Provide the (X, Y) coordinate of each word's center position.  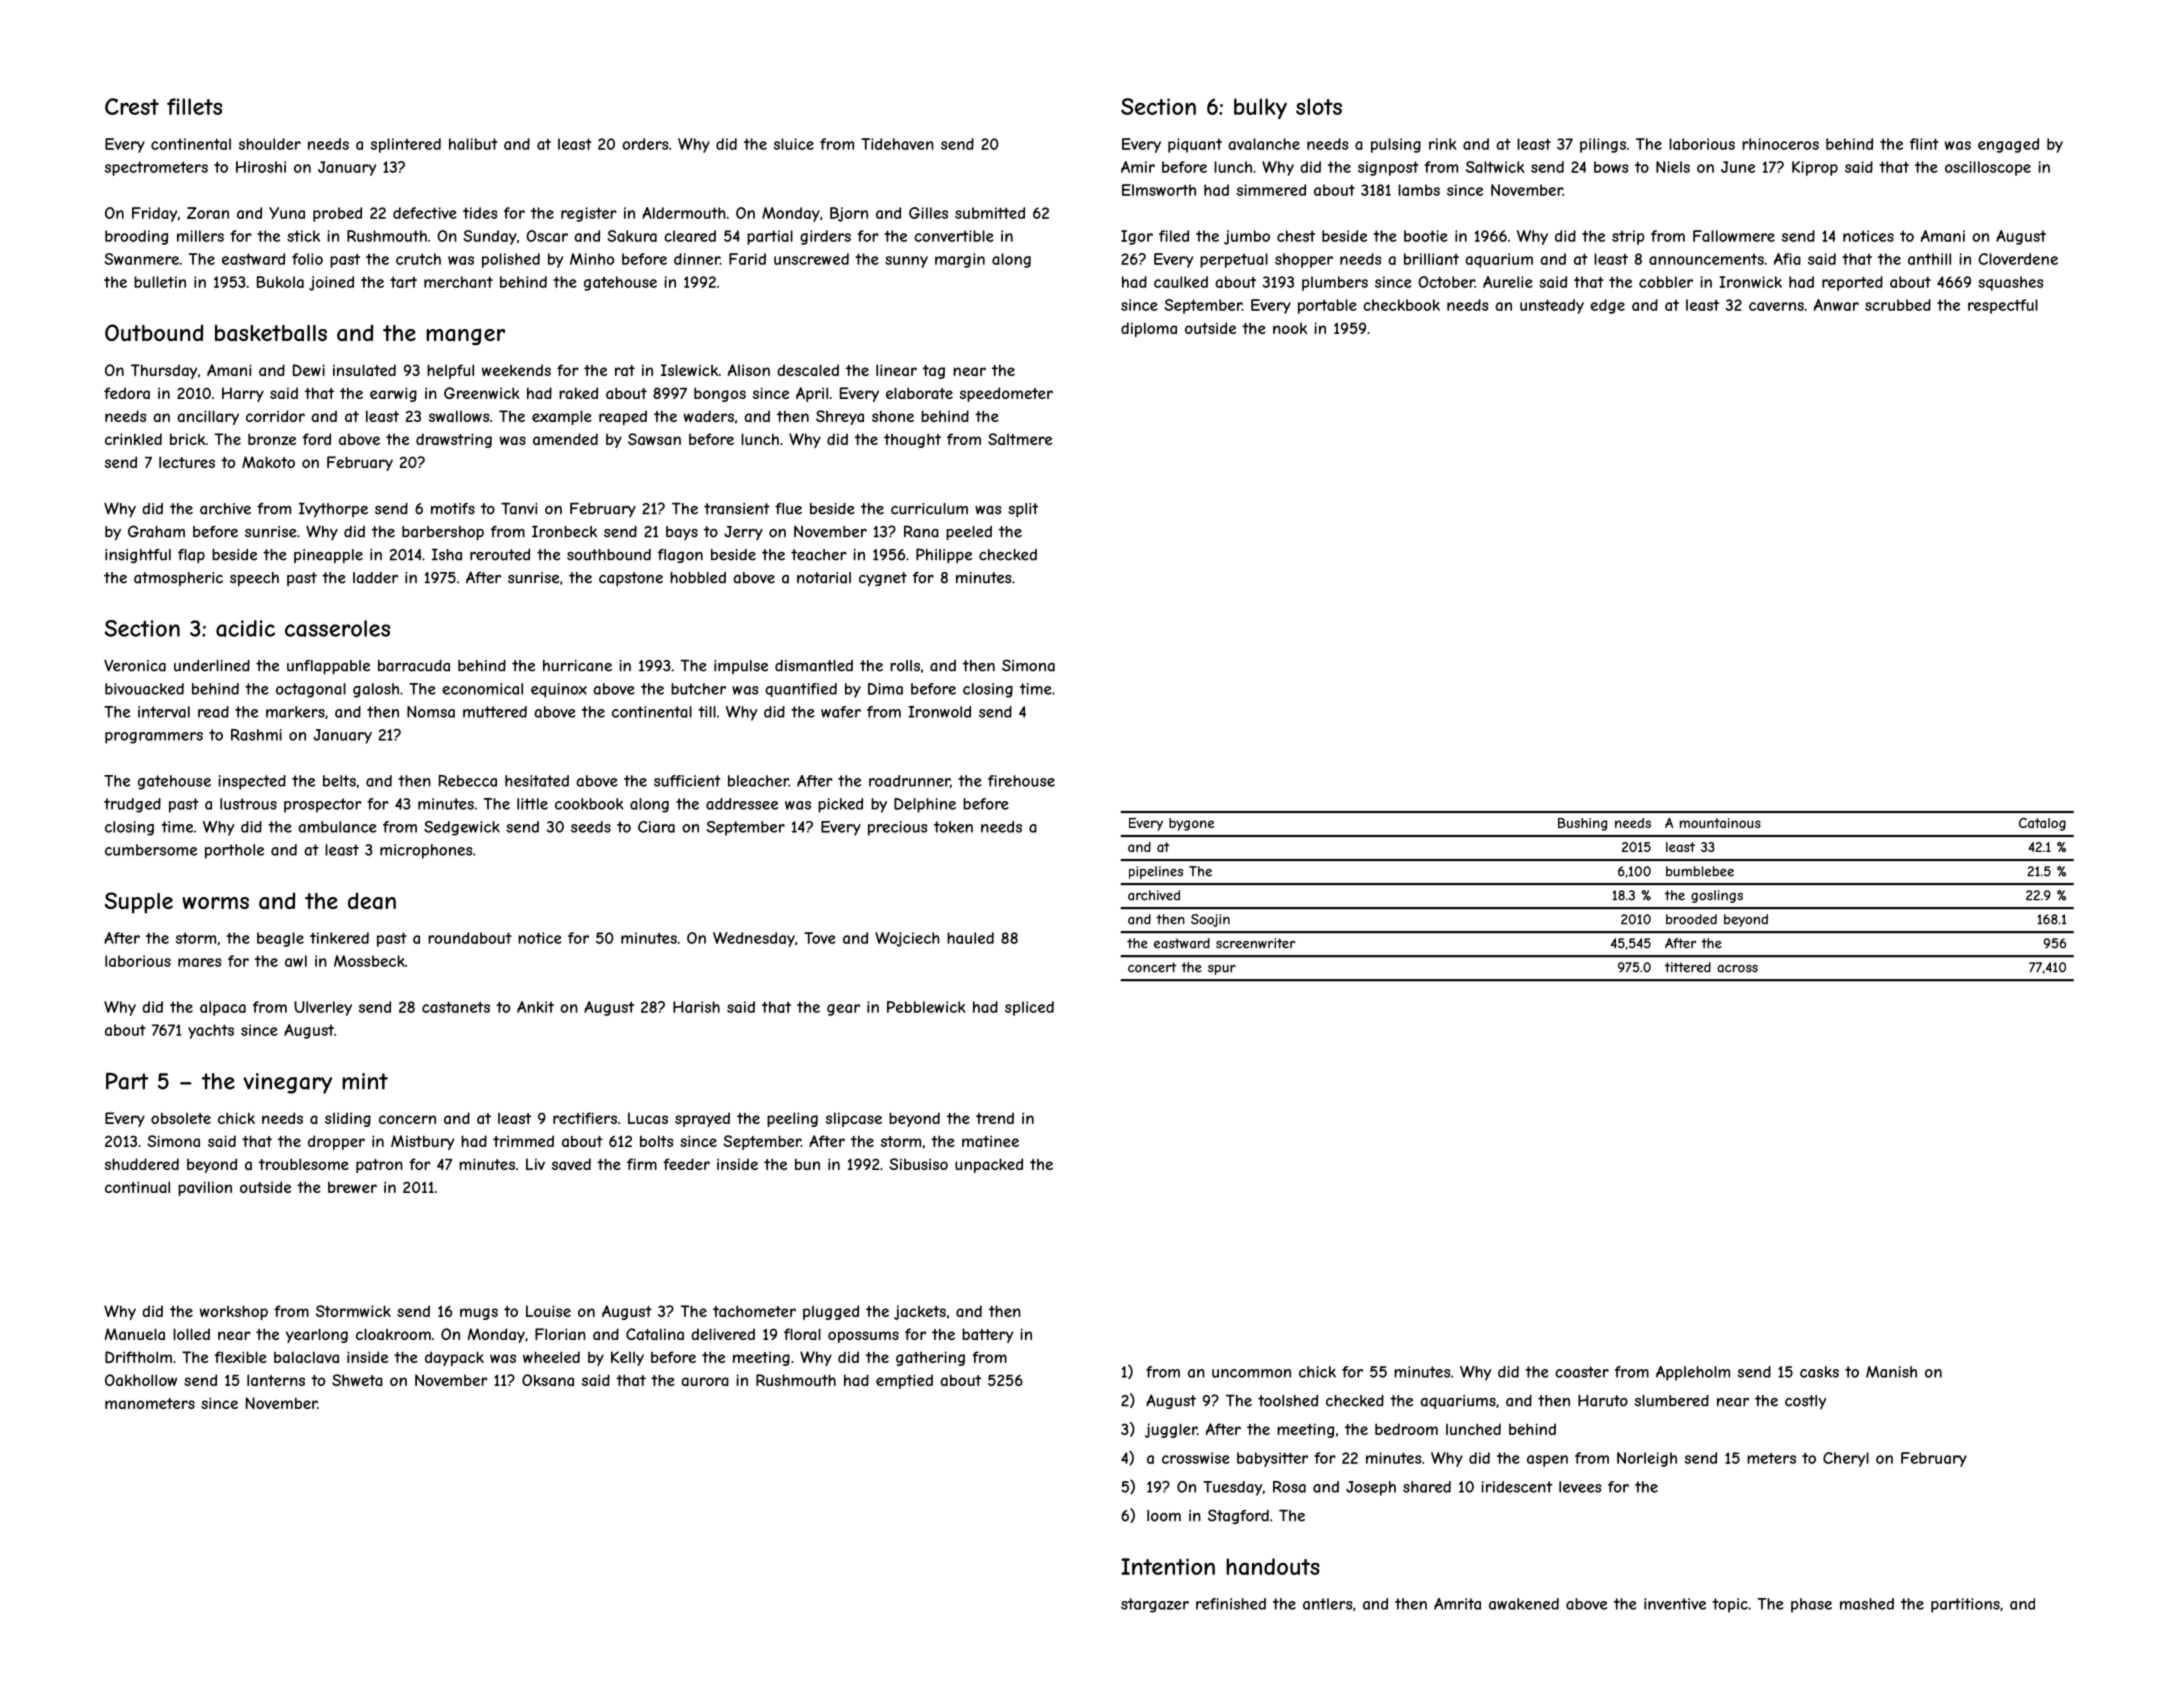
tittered (1688, 967)
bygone (1191, 824)
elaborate (919, 393)
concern (407, 1119)
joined (331, 283)
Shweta (357, 1380)
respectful (2003, 306)
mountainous (1720, 823)
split (1023, 510)
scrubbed (1898, 305)
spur (1222, 970)
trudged (132, 805)
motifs (453, 509)
